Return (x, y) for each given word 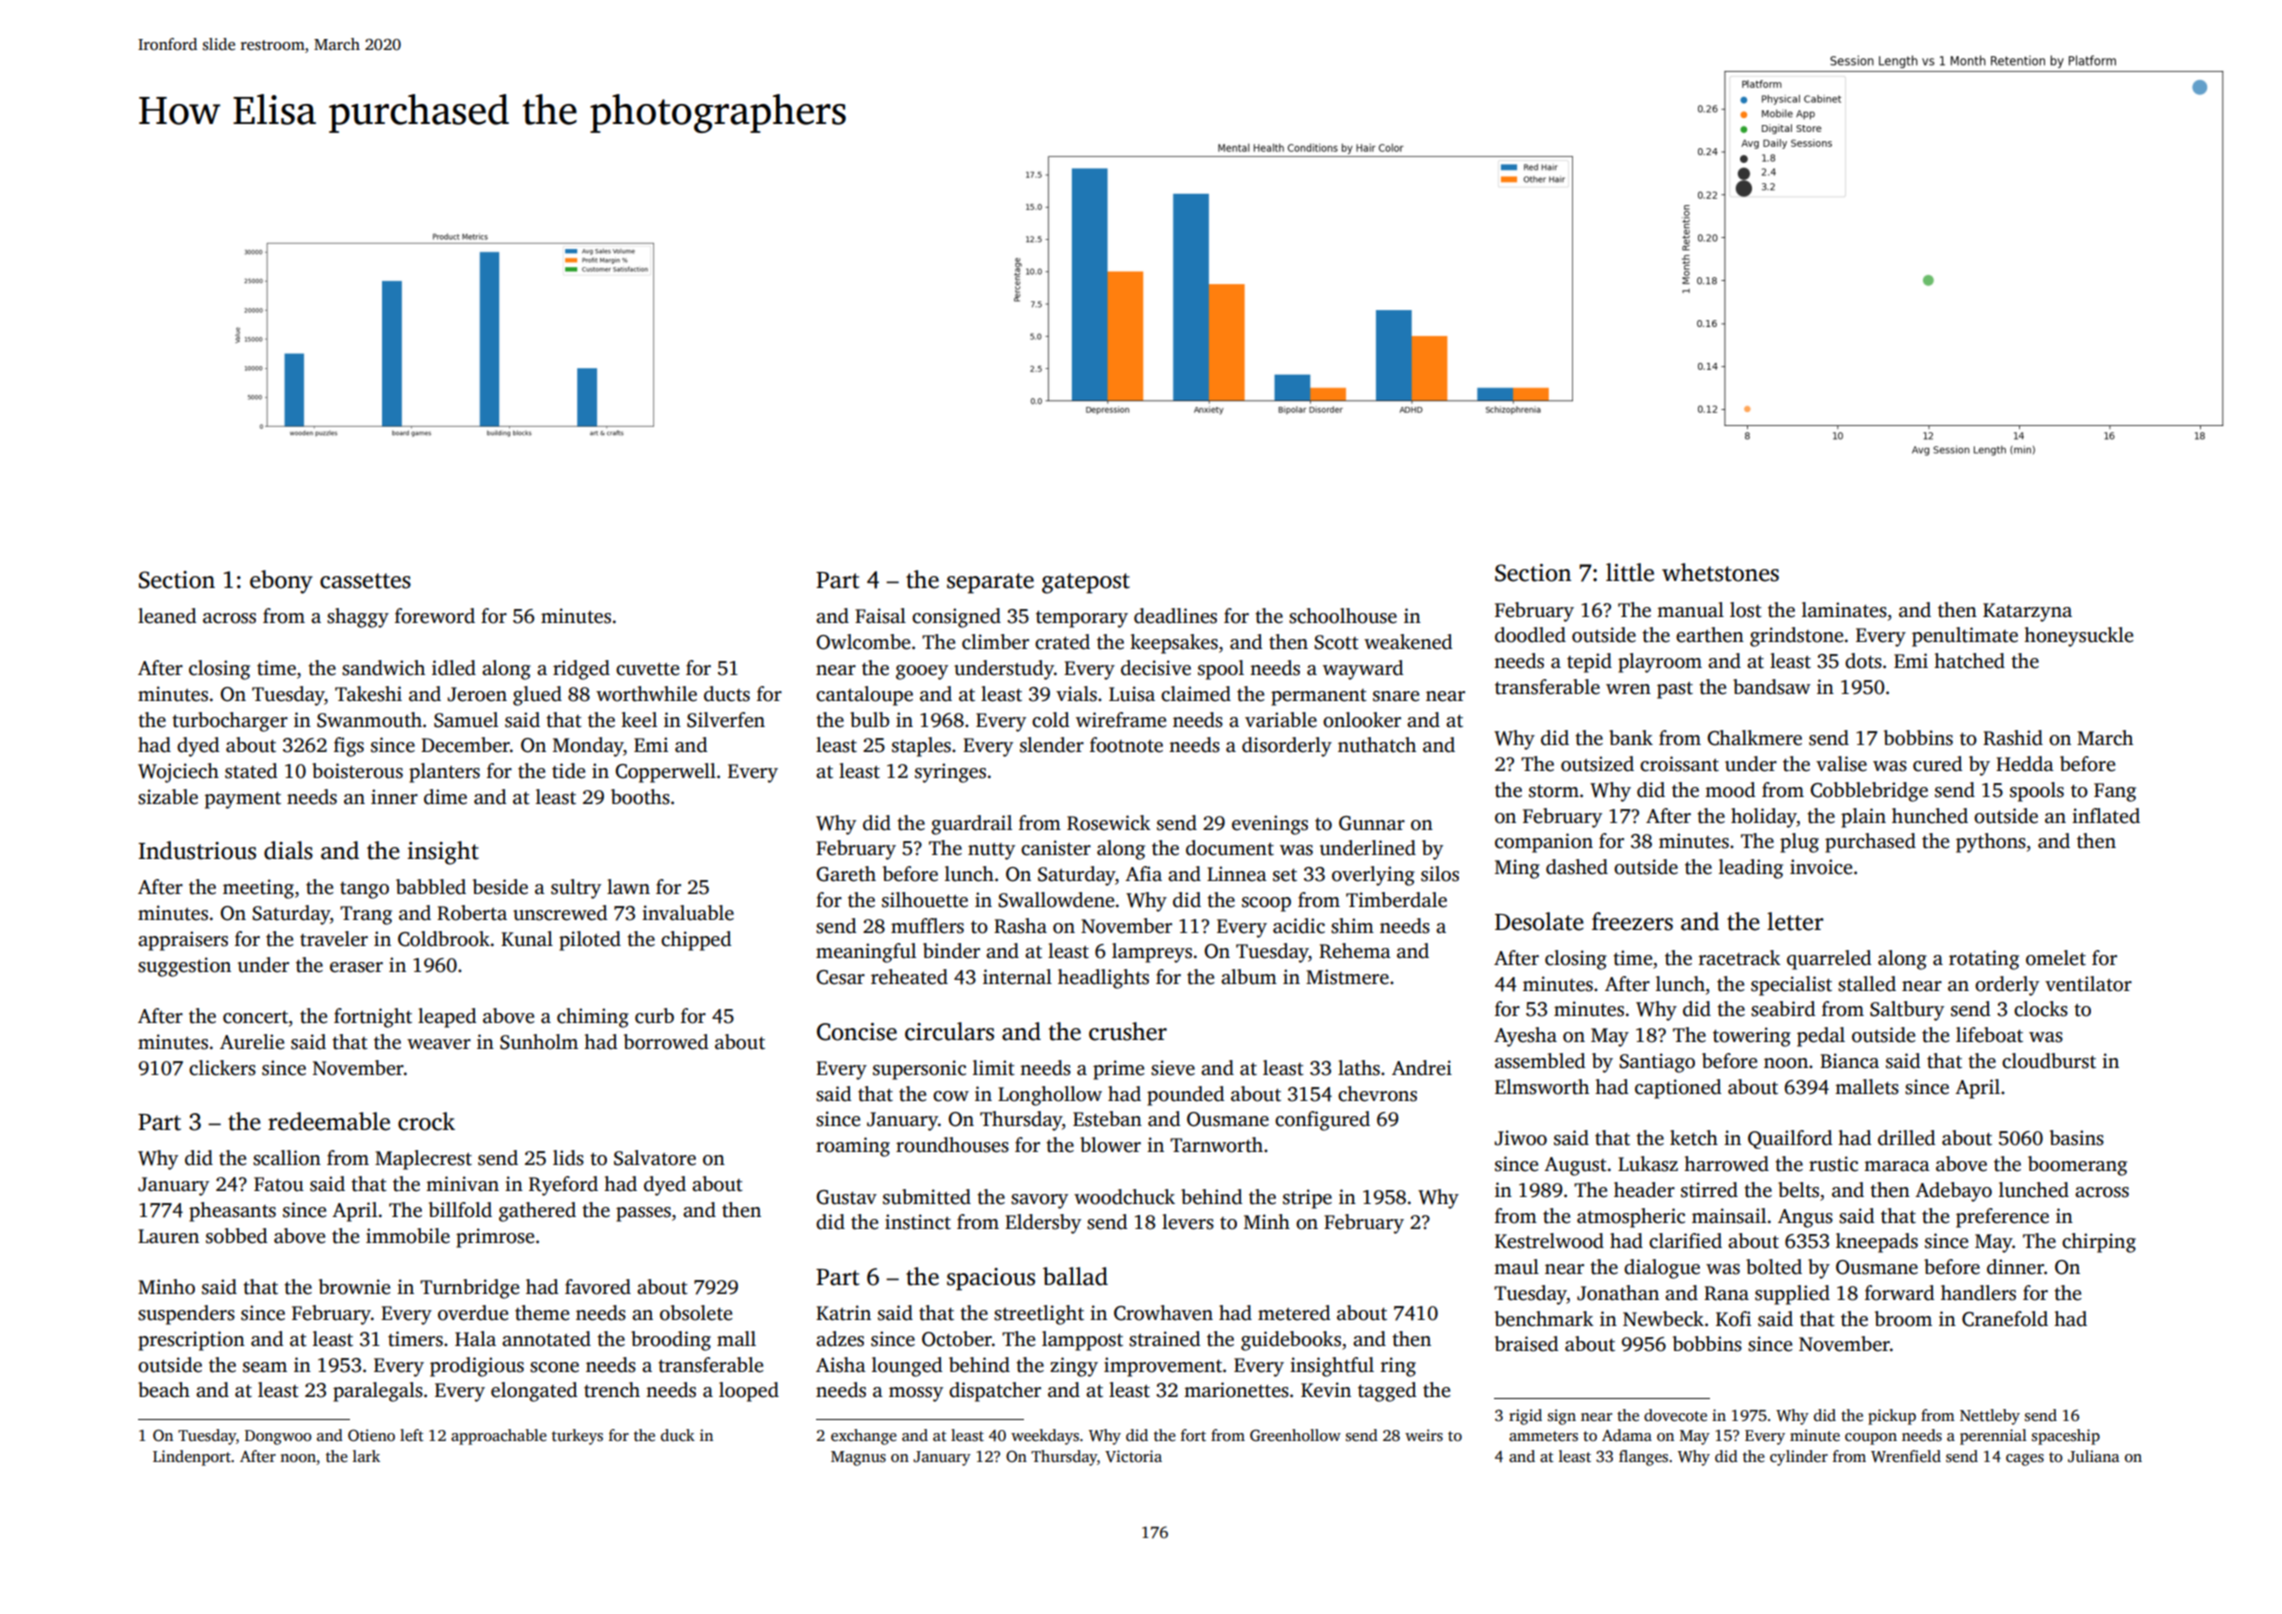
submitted (927, 1197)
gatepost (1086, 583)
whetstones (1720, 572)
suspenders (186, 1315)
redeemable (329, 1121)
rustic (1833, 1164)
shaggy (358, 618)
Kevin (1326, 1390)
